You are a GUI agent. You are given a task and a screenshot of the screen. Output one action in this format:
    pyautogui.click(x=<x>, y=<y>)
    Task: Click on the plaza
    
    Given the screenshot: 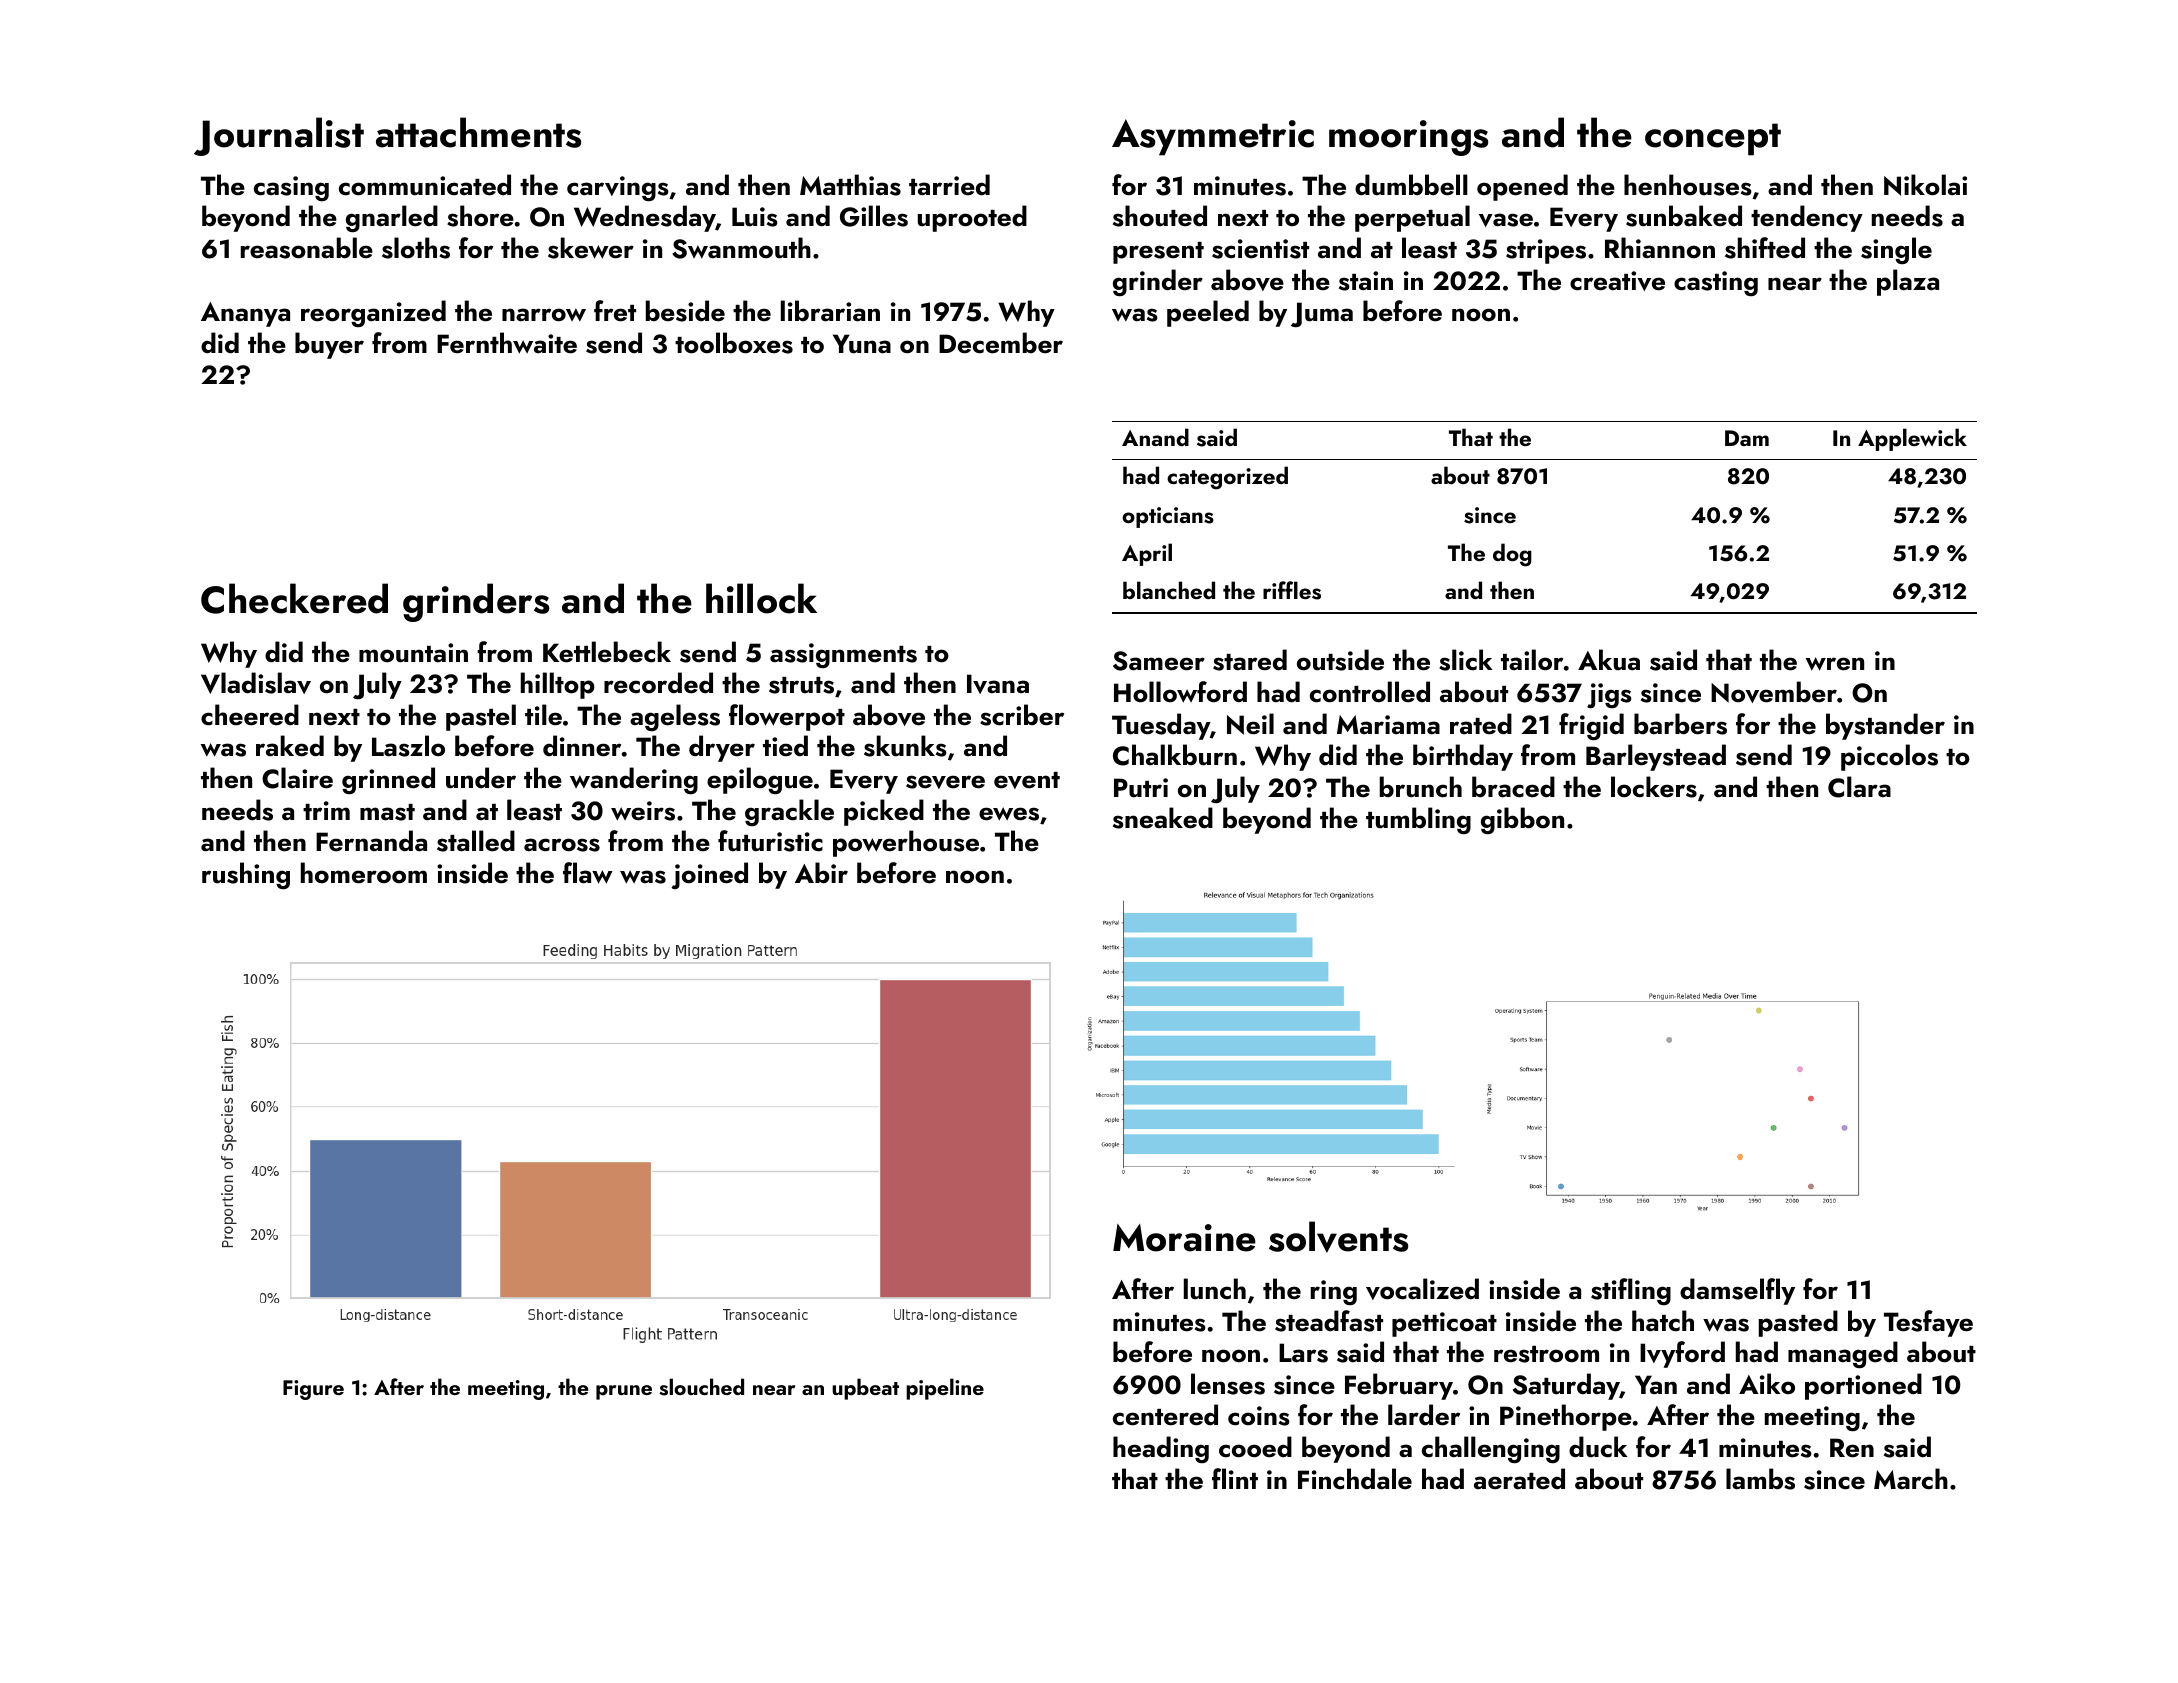 What is the action you would take?
    pyautogui.click(x=1908, y=282)
